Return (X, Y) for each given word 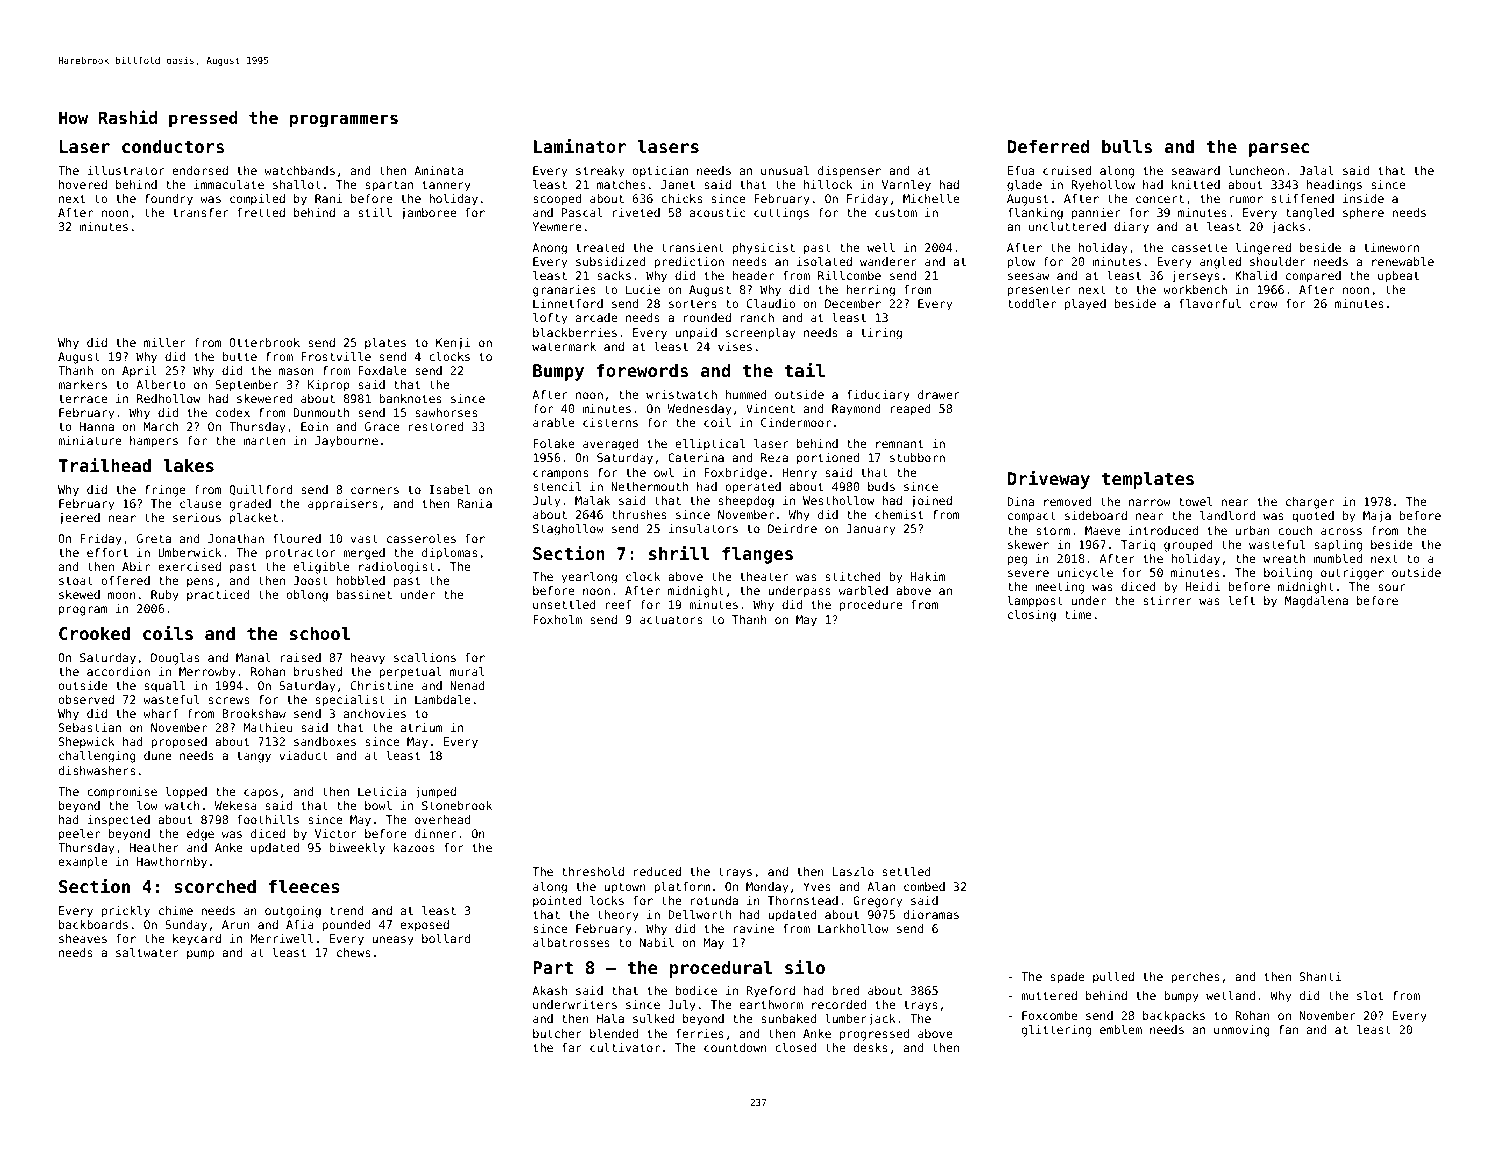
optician (660, 172)
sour (1392, 587)
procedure (871, 606)
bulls (1127, 146)
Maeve (1102, 530)
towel (1195, 501)
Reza (774, 457)
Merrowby (207, 673)
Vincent (770, 408)
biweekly (357, 849)
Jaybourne (346, 442)
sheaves (83, 938)
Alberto (161, 384)
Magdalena (1316, 602)
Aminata (438, 170)
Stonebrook (457, 805)
